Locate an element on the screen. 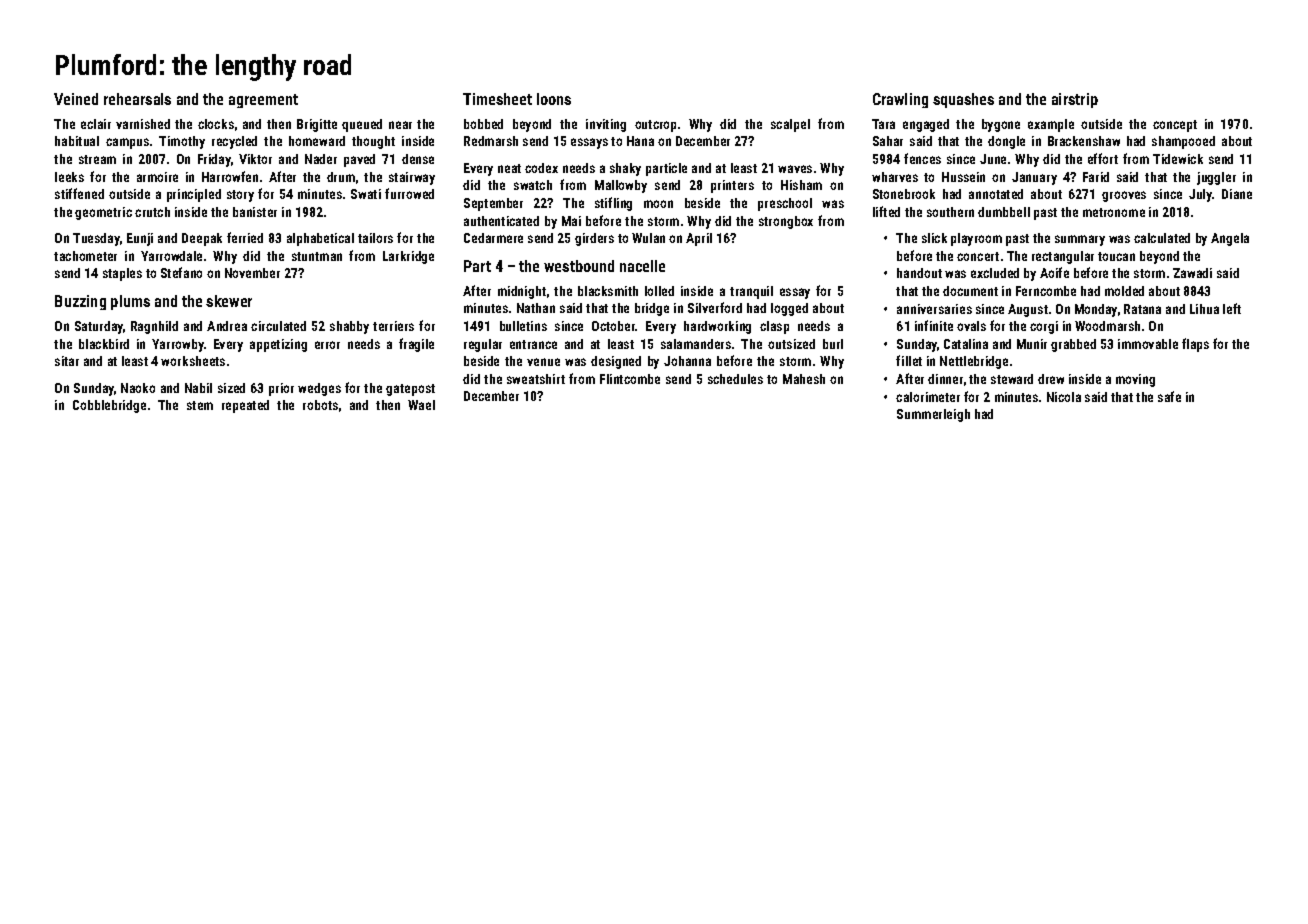  immovable is located at coordinates (1148, 344).
